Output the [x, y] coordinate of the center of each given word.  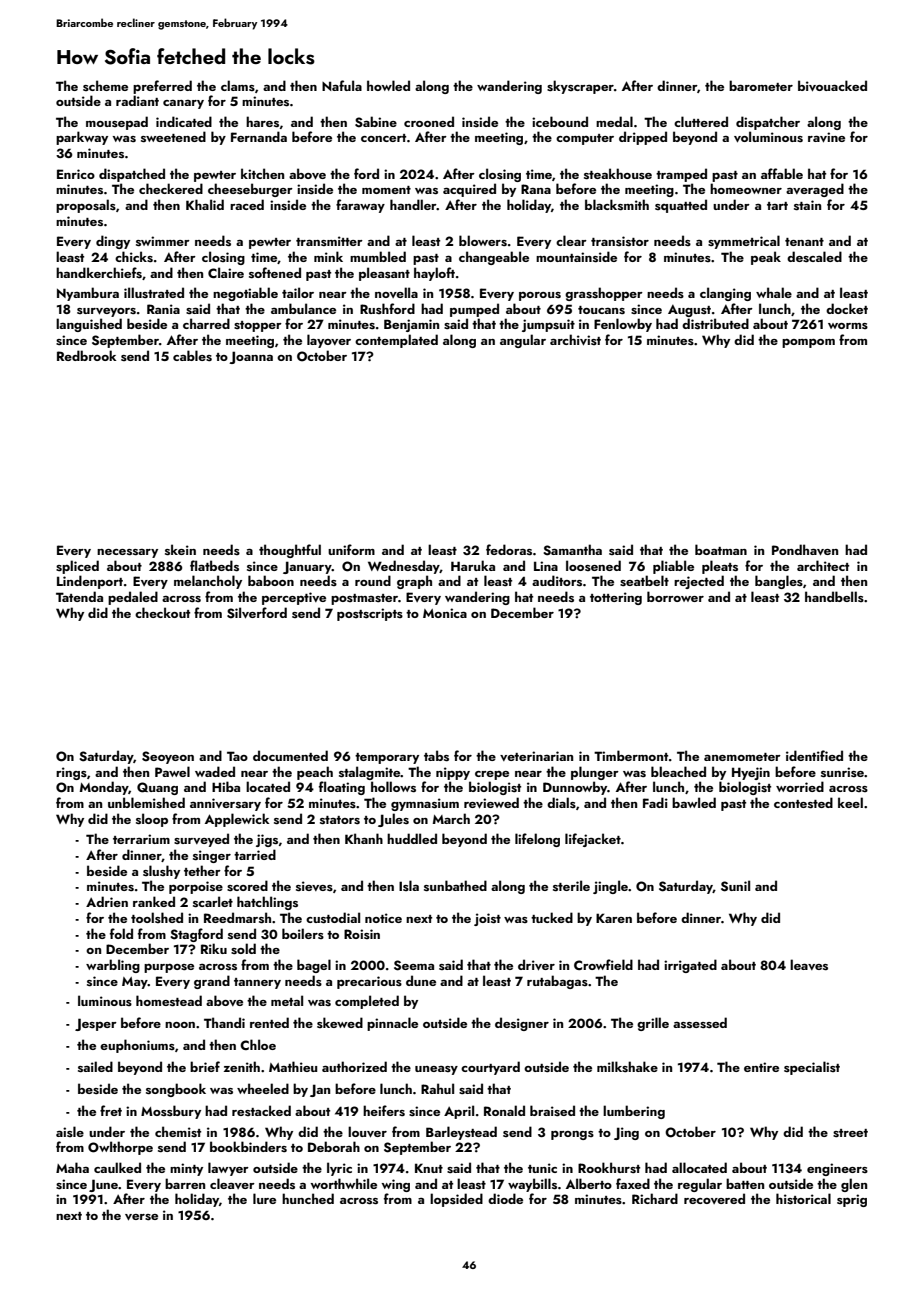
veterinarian [536, 756]
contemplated [396, 341]
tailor [298, 292]
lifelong [537, 840]
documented [290, 755]
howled [388, 85]
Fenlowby [623, 325]
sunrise [842, 772]
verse [141, 1217]
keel [850, 802]
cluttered [701, 121]
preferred [162, 87]
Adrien [107, 901]
